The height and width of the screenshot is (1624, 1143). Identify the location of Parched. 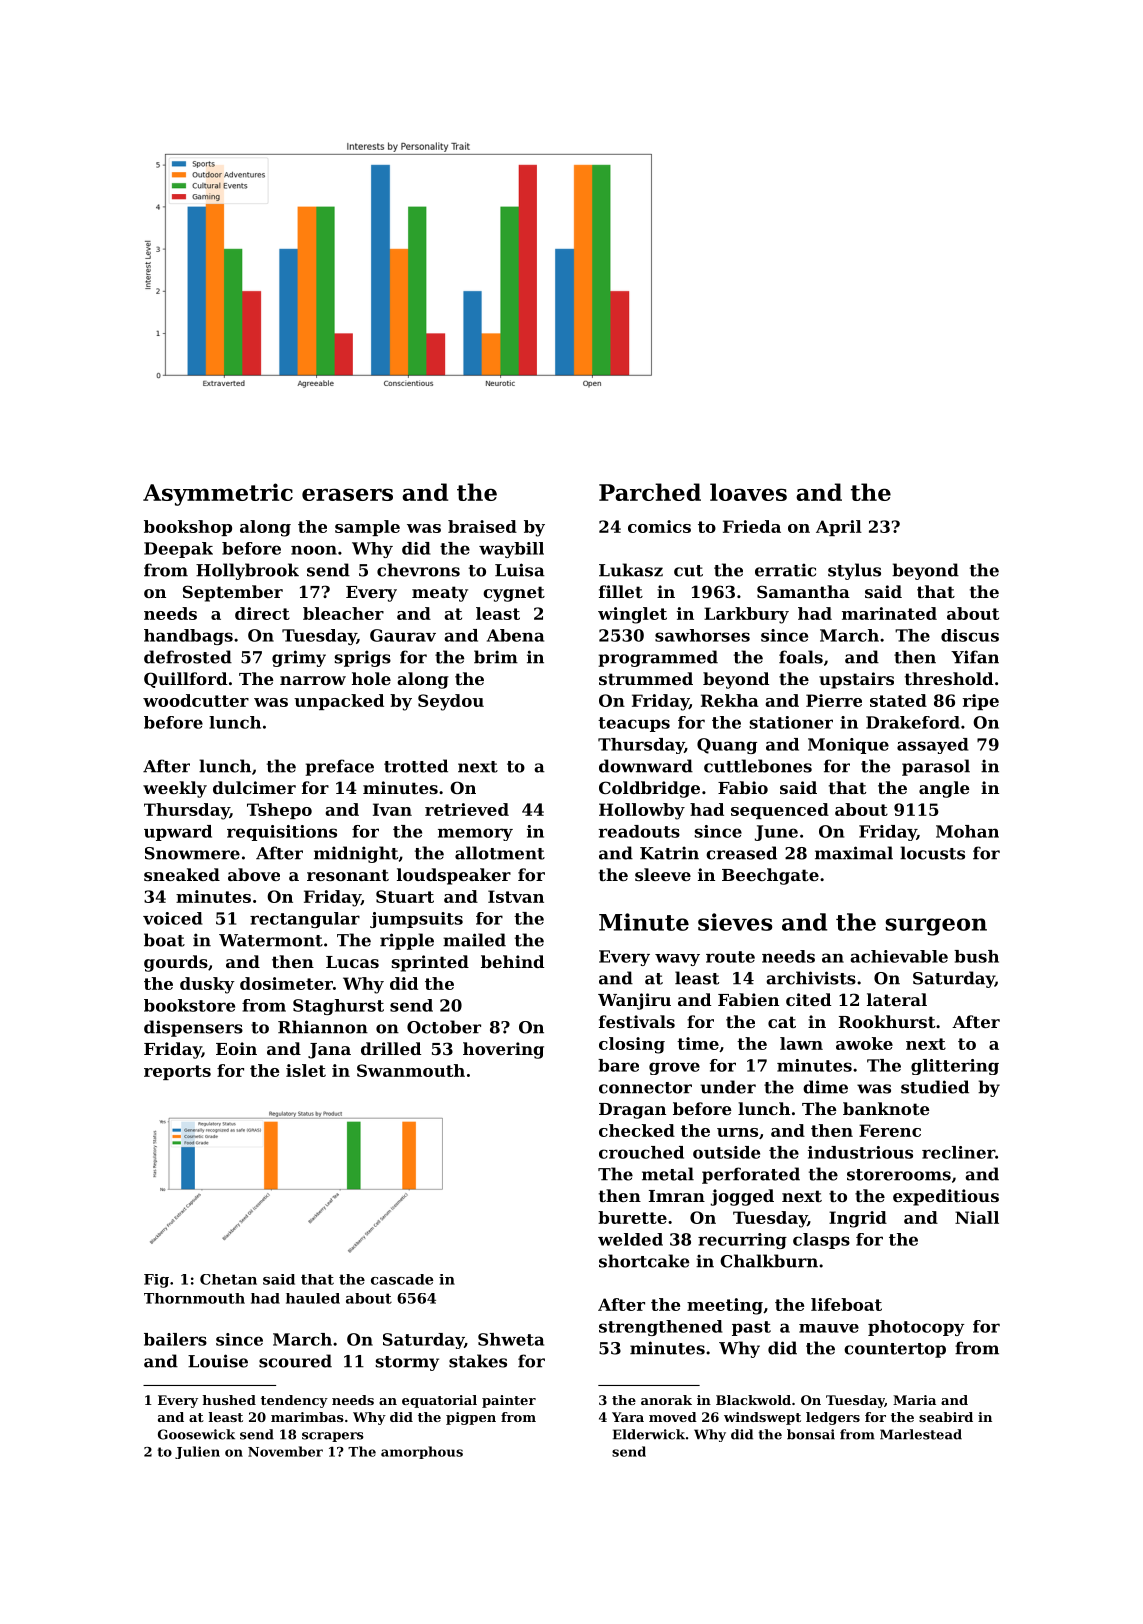
(650, 492).
